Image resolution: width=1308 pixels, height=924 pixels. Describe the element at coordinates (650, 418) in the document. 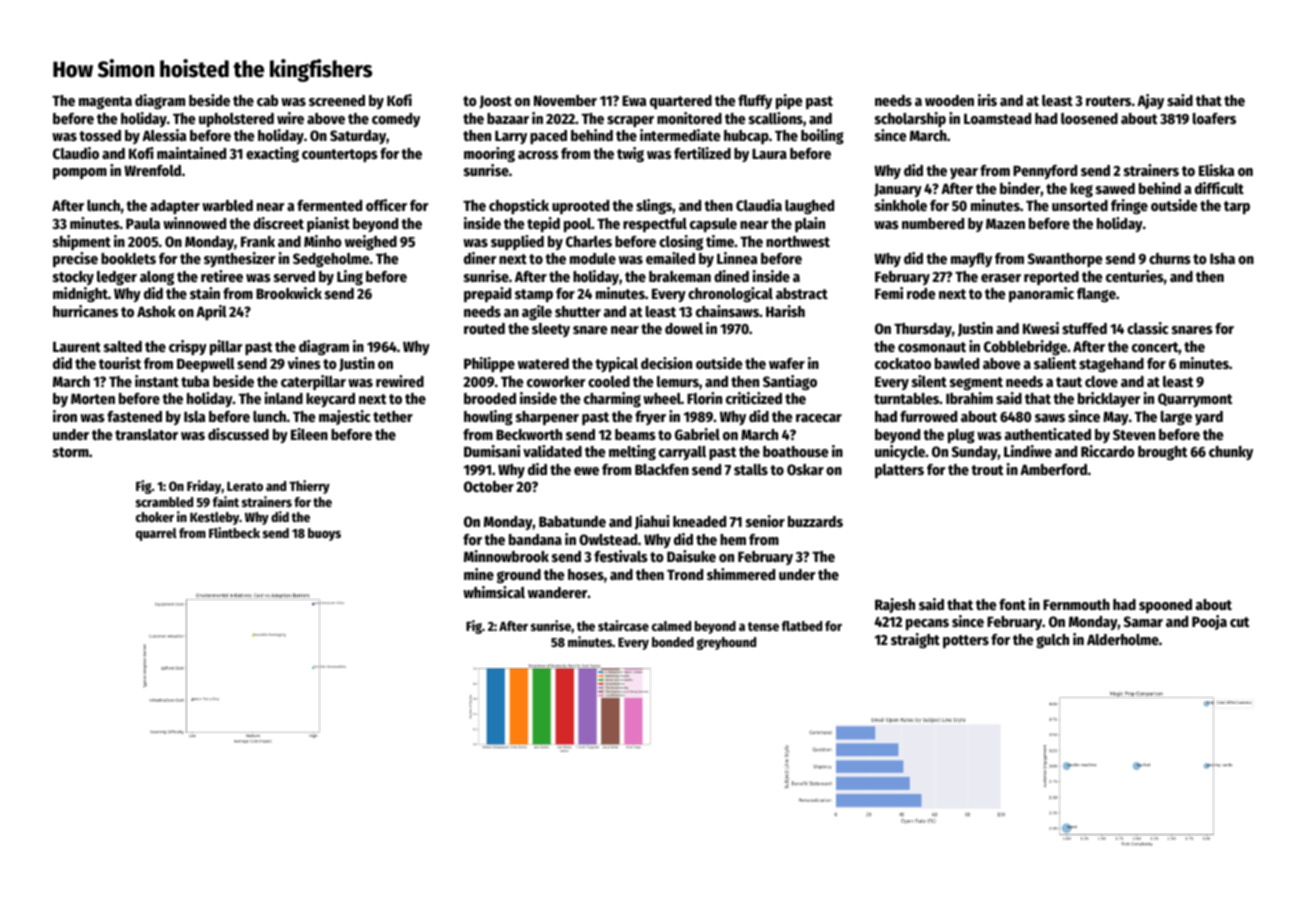

I see `fryer` at that location.
